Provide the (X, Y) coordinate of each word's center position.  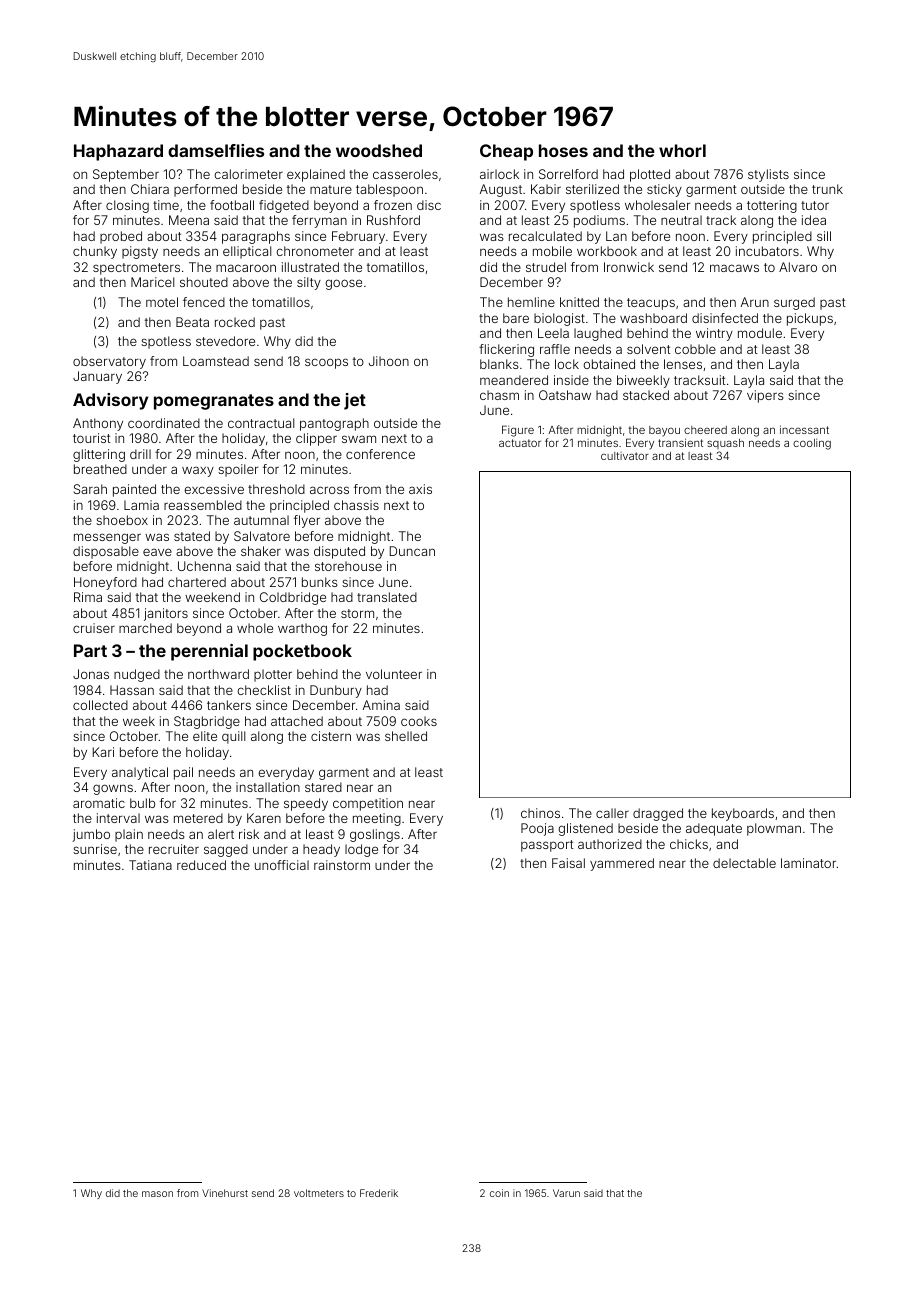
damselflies (216, 150)
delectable (744, 863)
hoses (563, 150)
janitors (166, 614)
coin (499, 1193)
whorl (682, 150)
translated (387, 597)
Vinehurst (225, 1193)
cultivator (625, 456)
